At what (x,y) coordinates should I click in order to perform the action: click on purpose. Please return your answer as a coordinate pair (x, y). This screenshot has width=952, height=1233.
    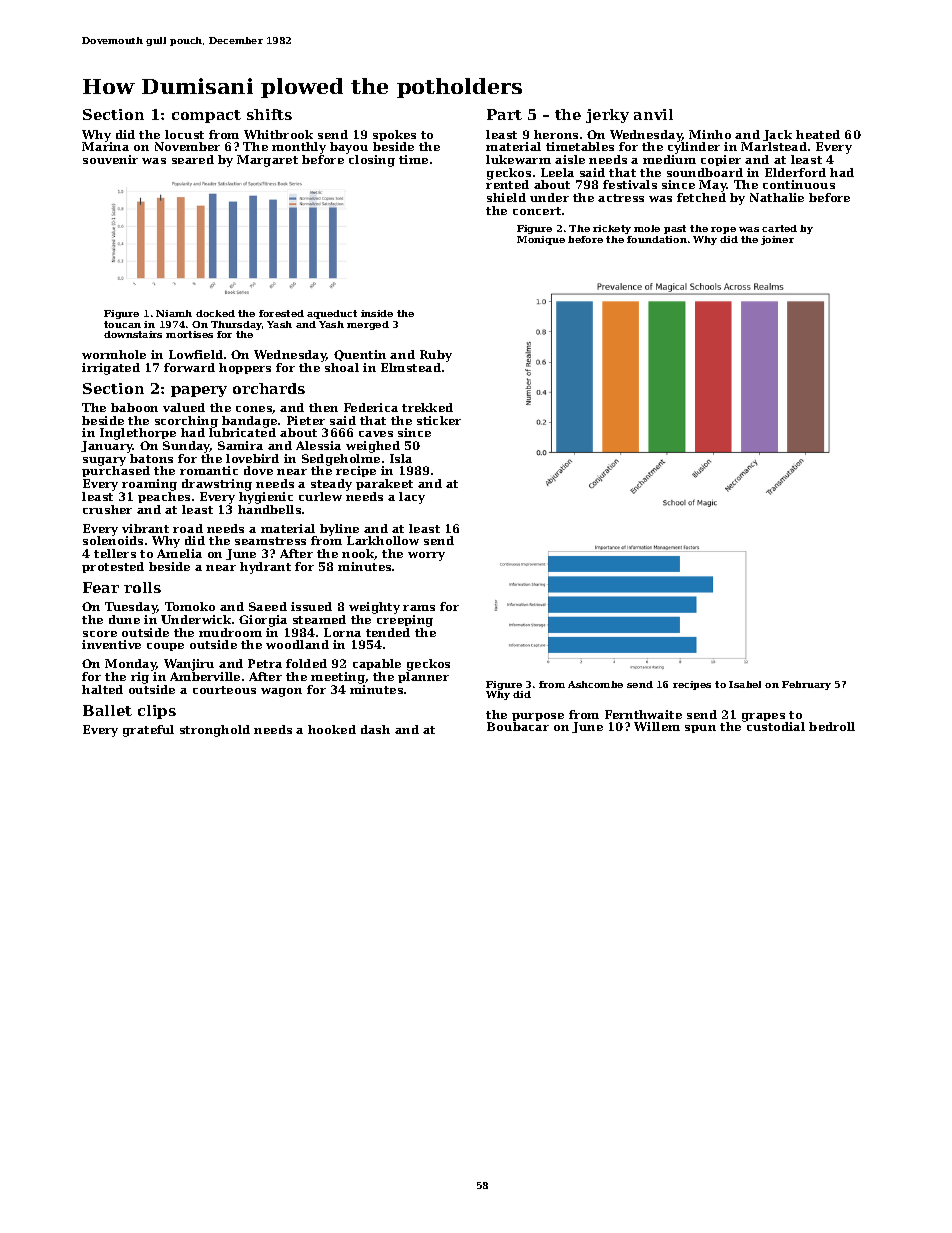
    Looking at the image, I should click on (538, 717).
